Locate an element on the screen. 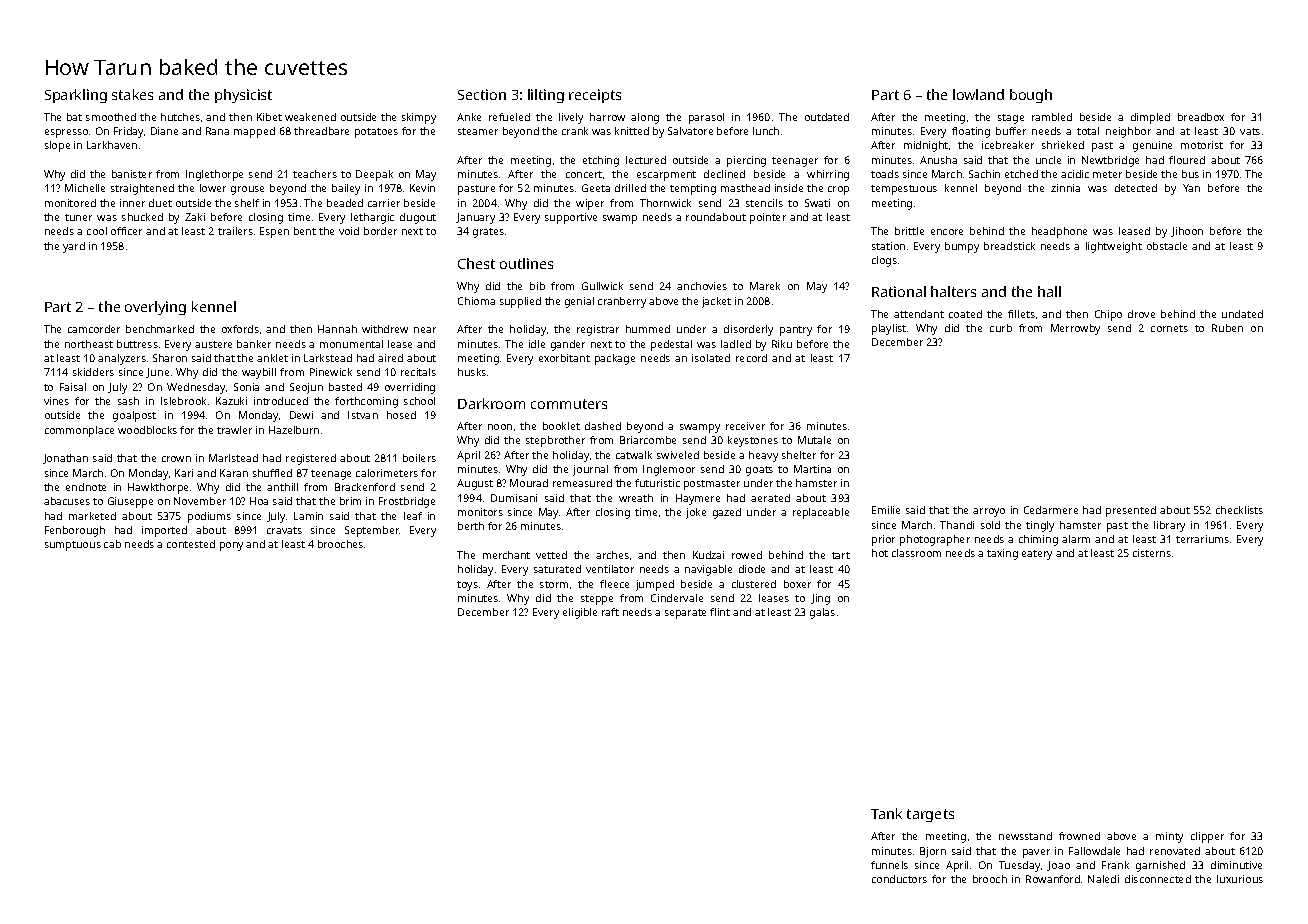 This screenshot has height=924, width=1308. eatery is located at coordinates (1037, 555).
